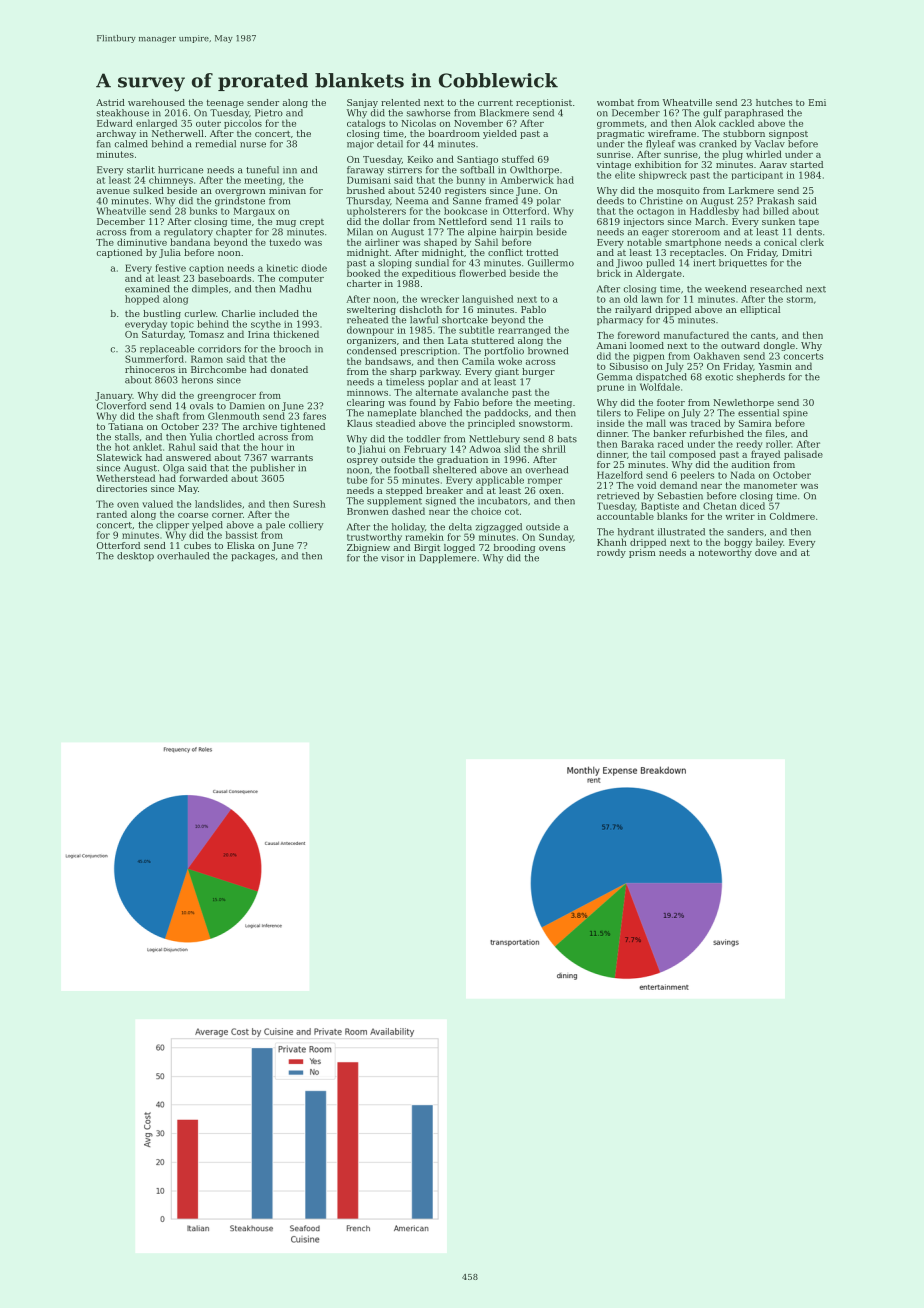 The image size is (924, 1308). What do you see at coordinates (219, 349) in the screenshot?
I see `corridors` at bounding box center [219, 349].
